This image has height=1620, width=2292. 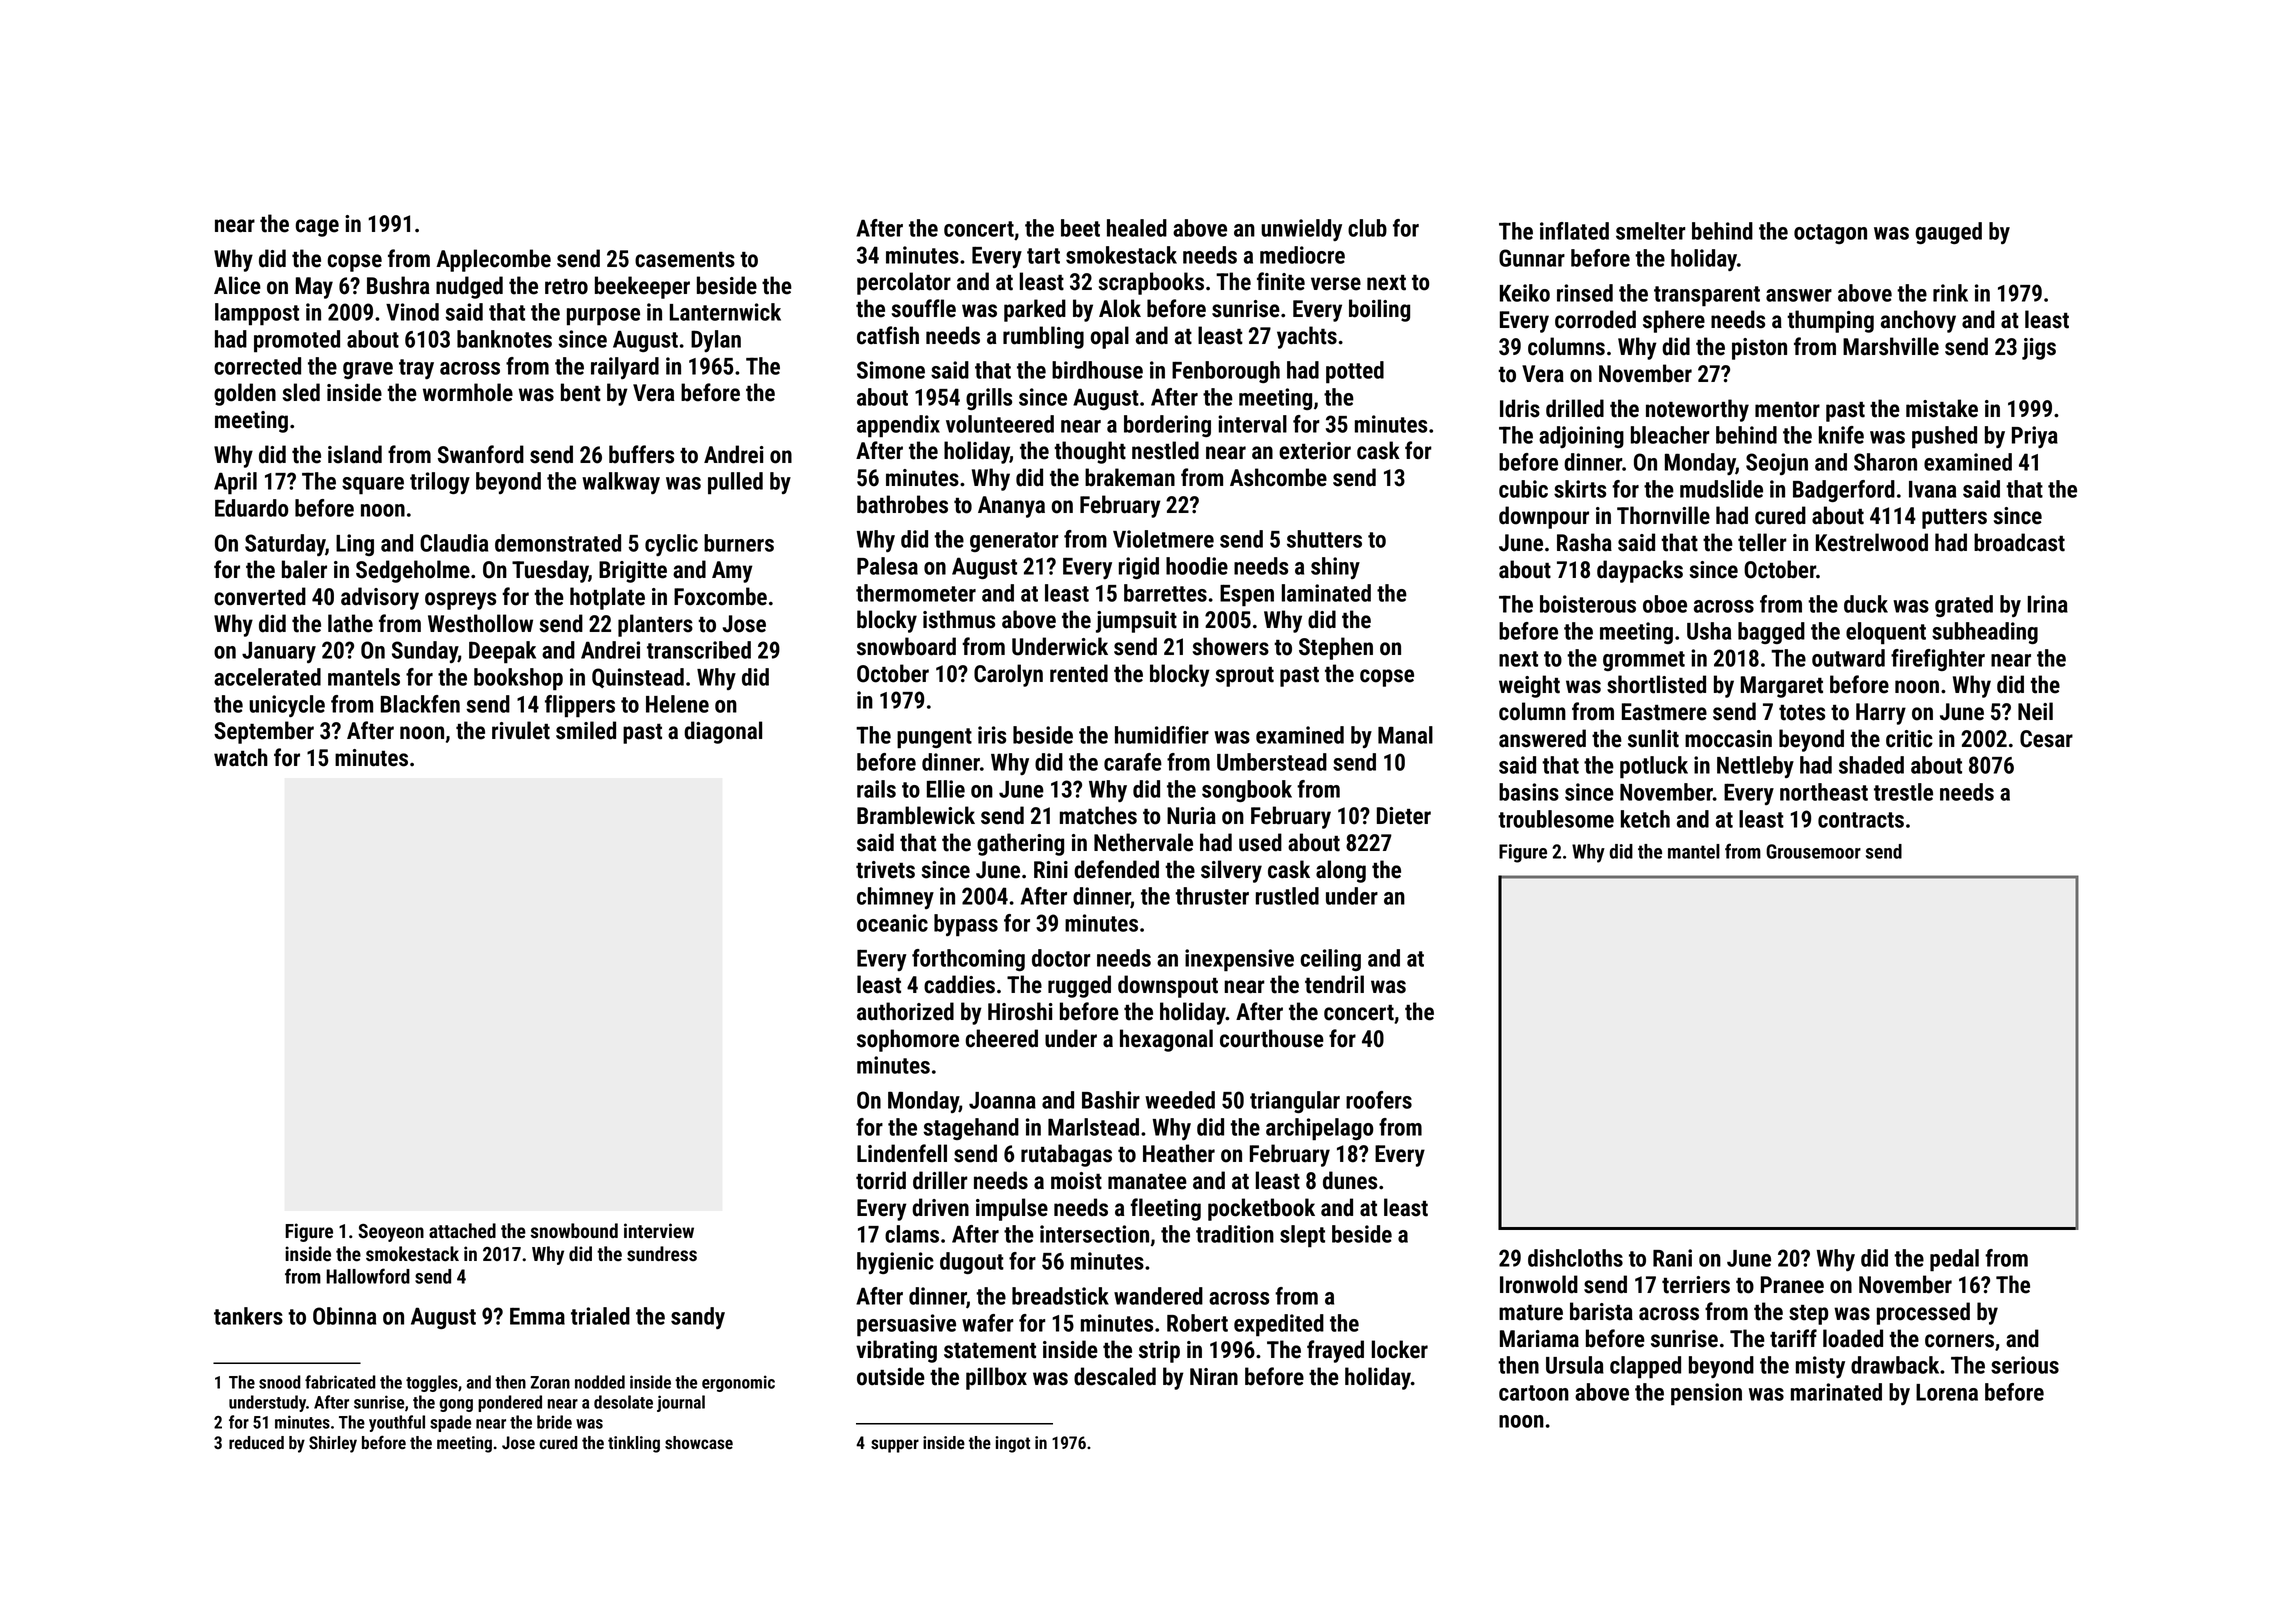 I want to click on courthouse, so click(x=1272, y=1038).
